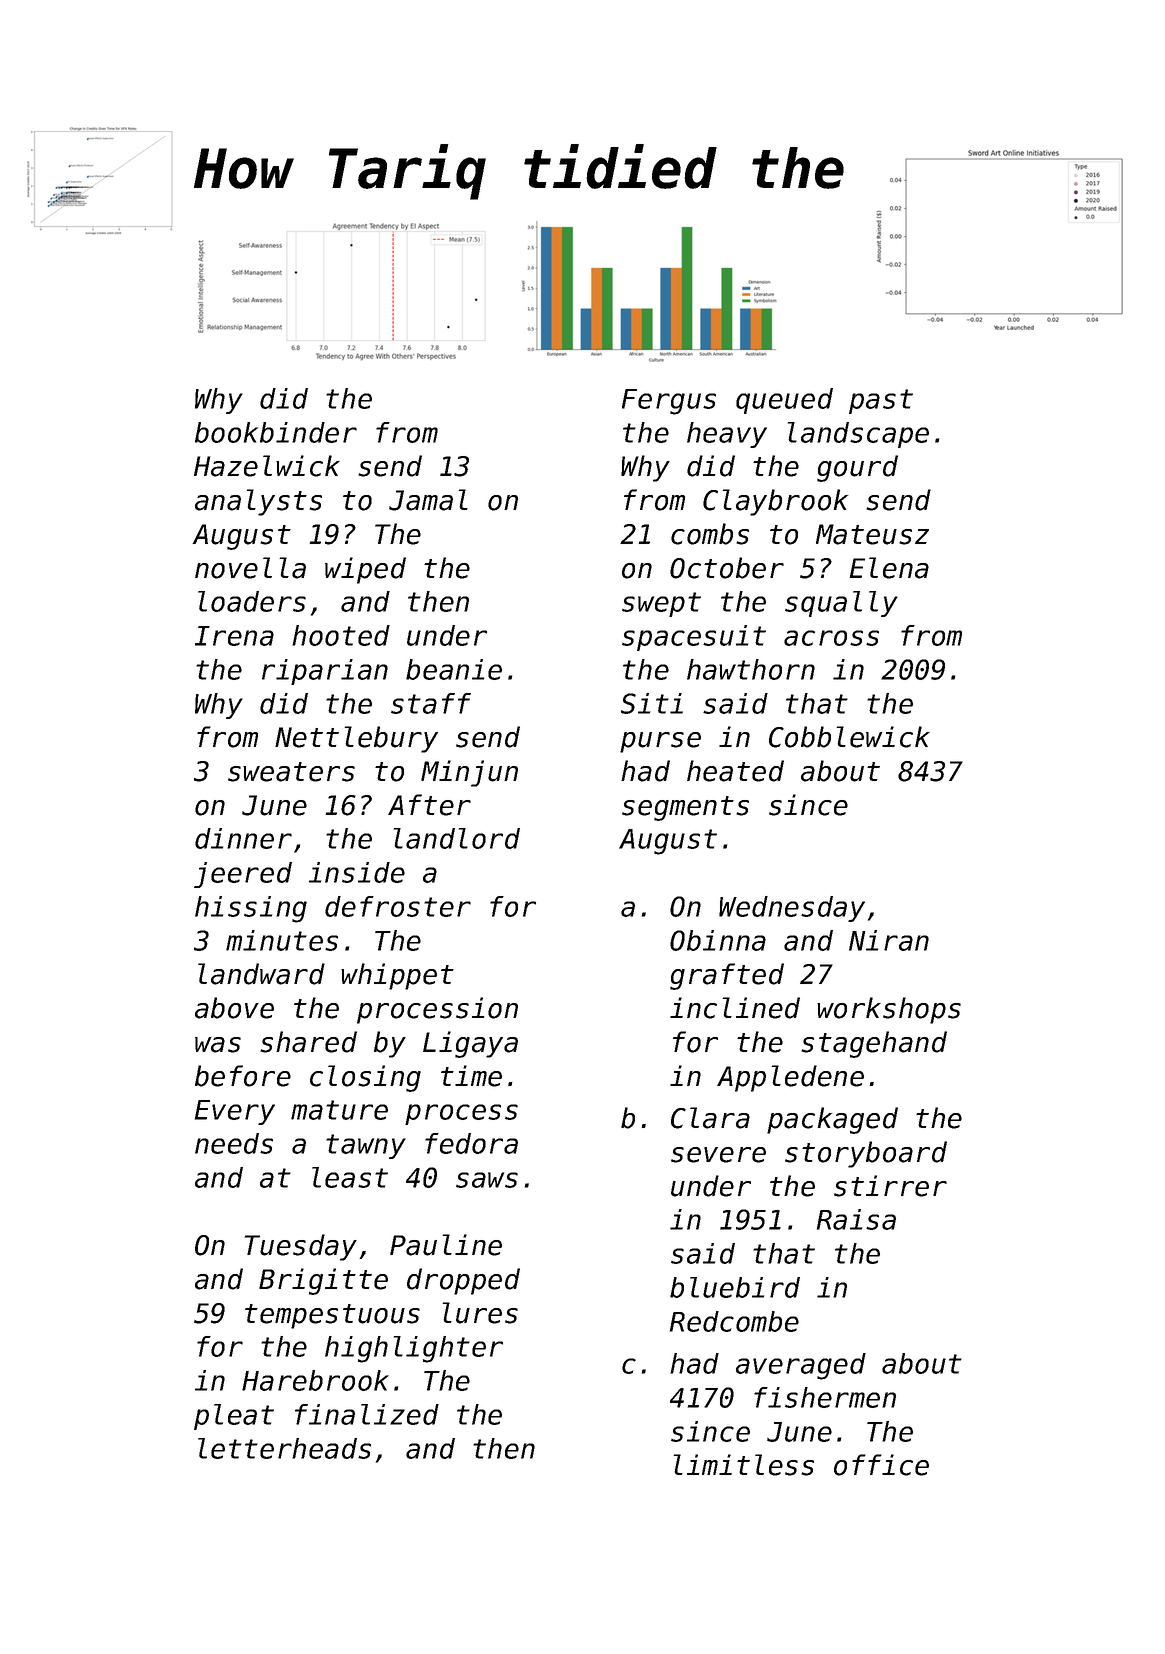 This page has height=1654, width=1165. I want to click on swept, so click(661, 604).
